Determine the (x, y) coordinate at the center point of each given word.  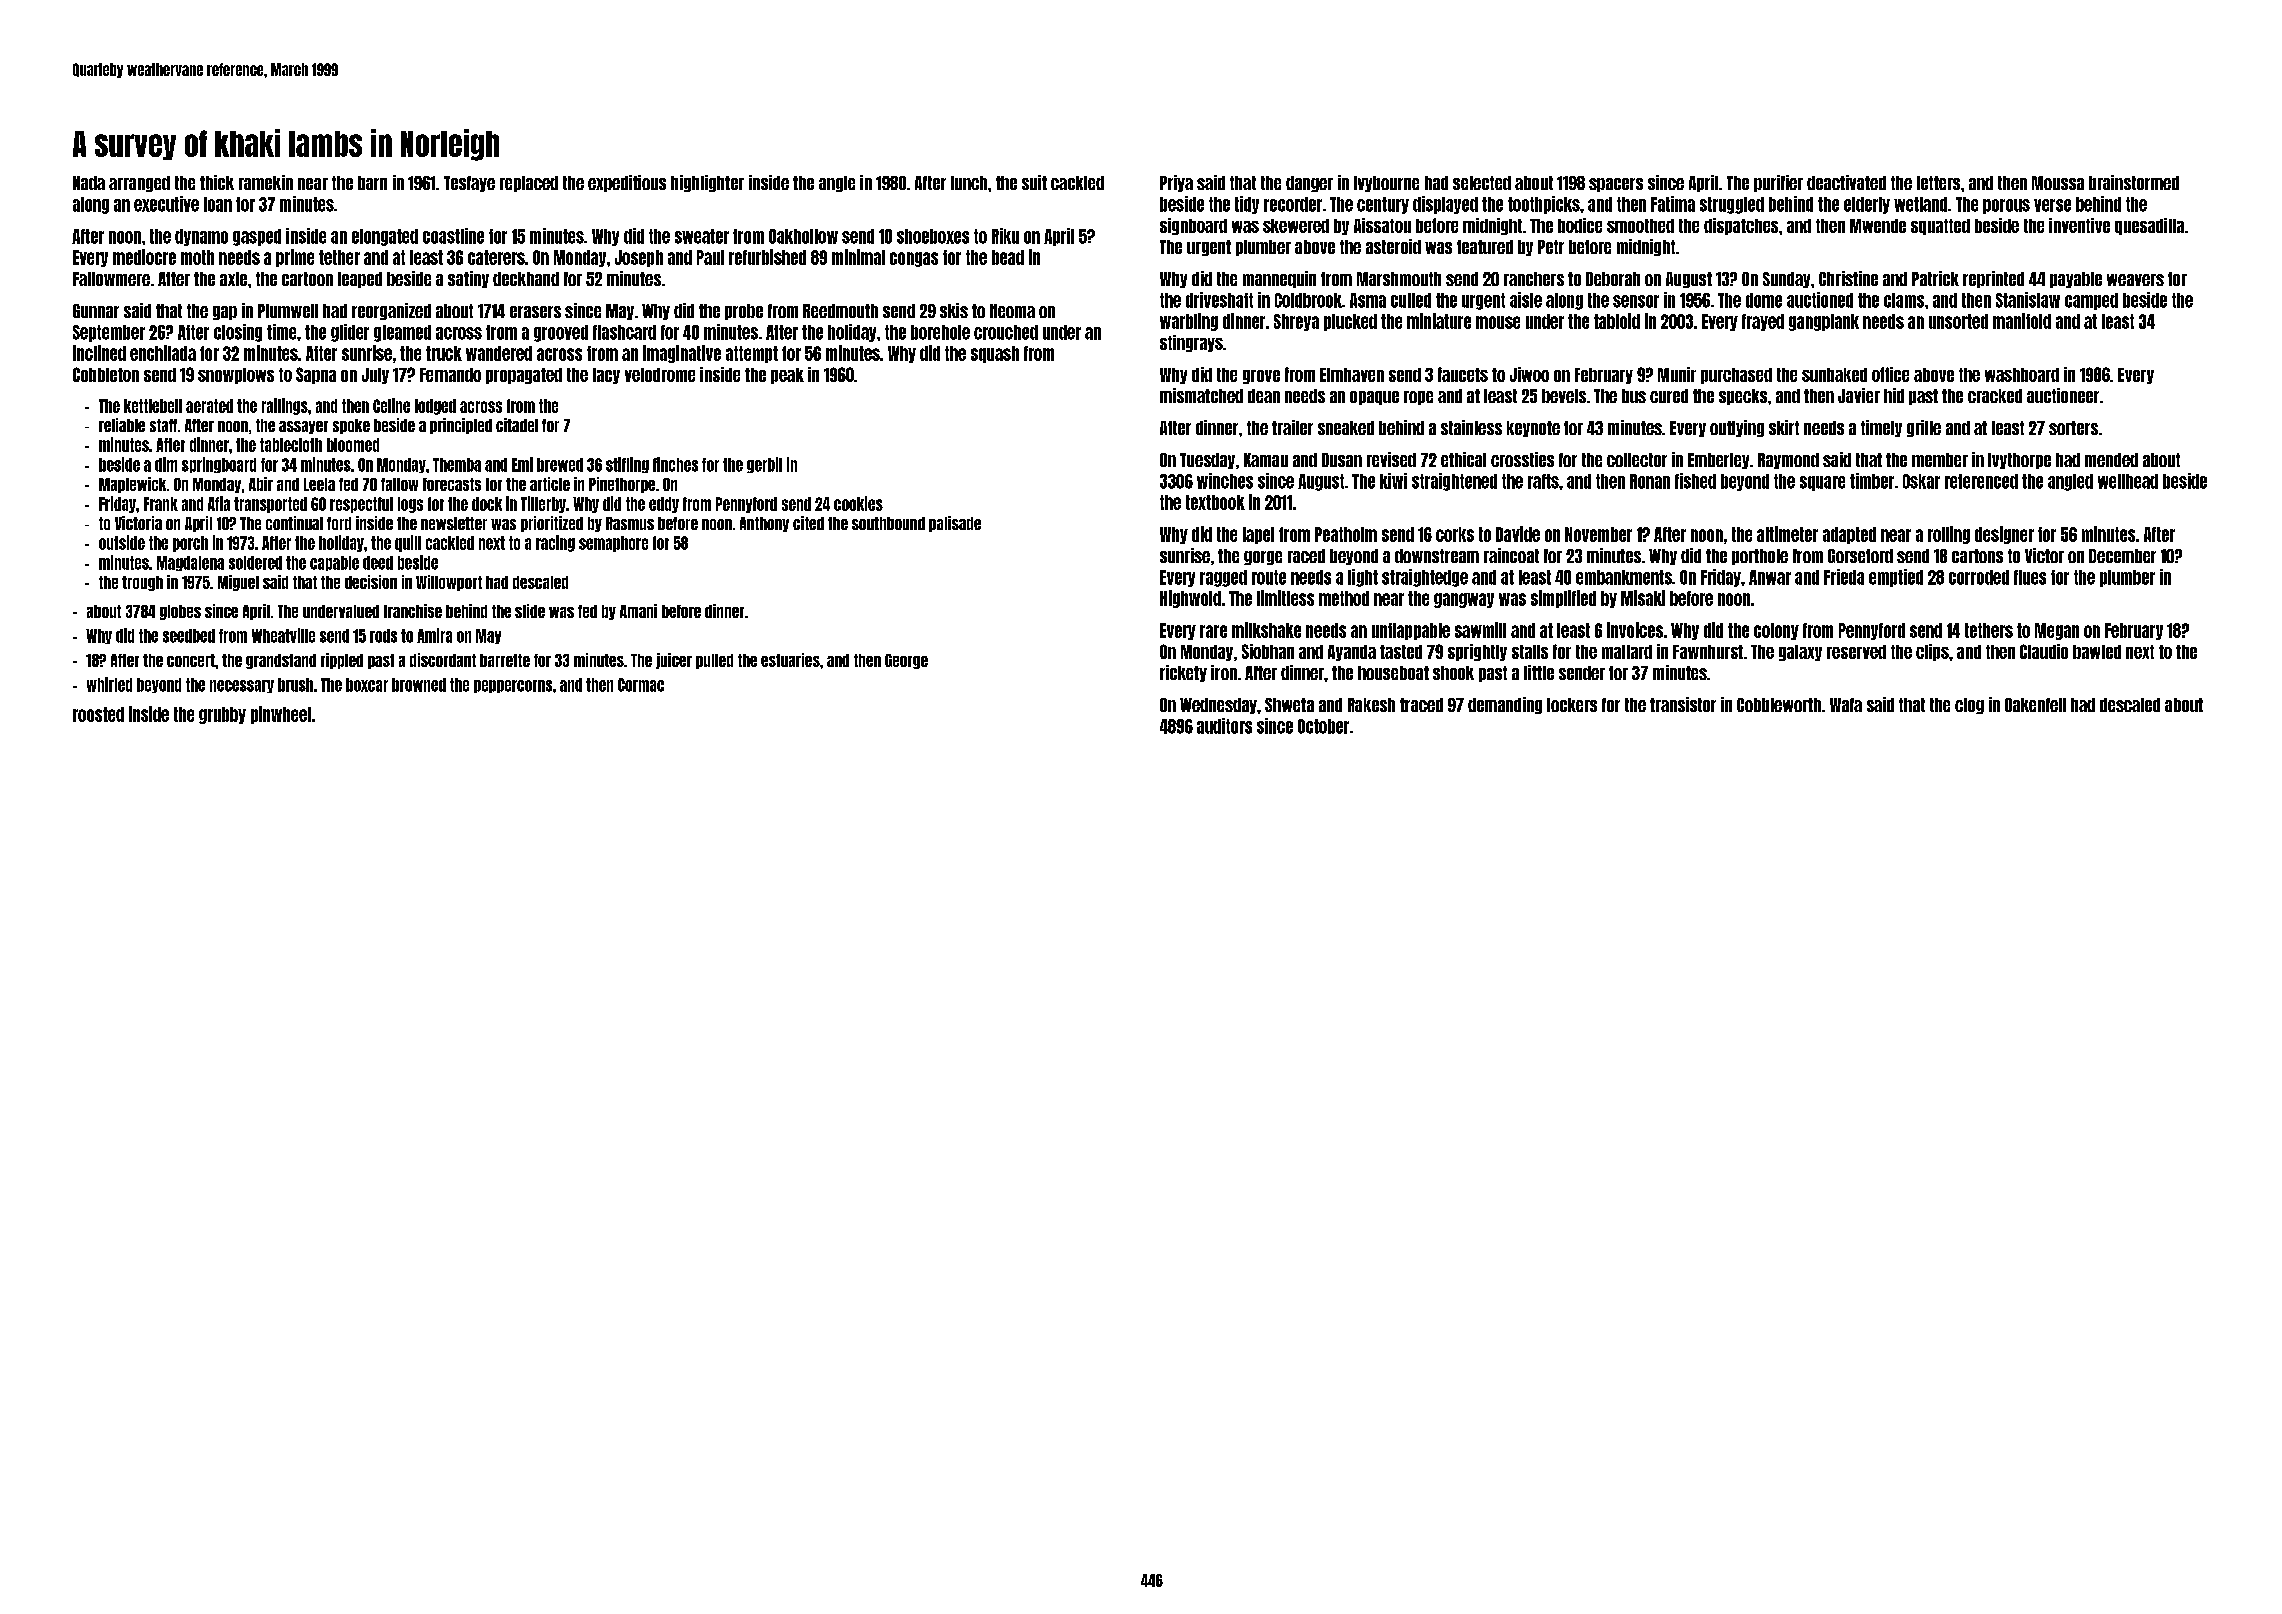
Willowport (449, 583)
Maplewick (132, 485)
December (2122, 556)
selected (1482, 183)
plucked (1350, 322)
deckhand (526, 279)
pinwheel (281, 715)
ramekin (266, 182)
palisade (955, 524)
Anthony (764, 524)
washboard (2022, 375)
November (1598, 534)
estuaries (790, 660)
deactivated (1846, 182)
